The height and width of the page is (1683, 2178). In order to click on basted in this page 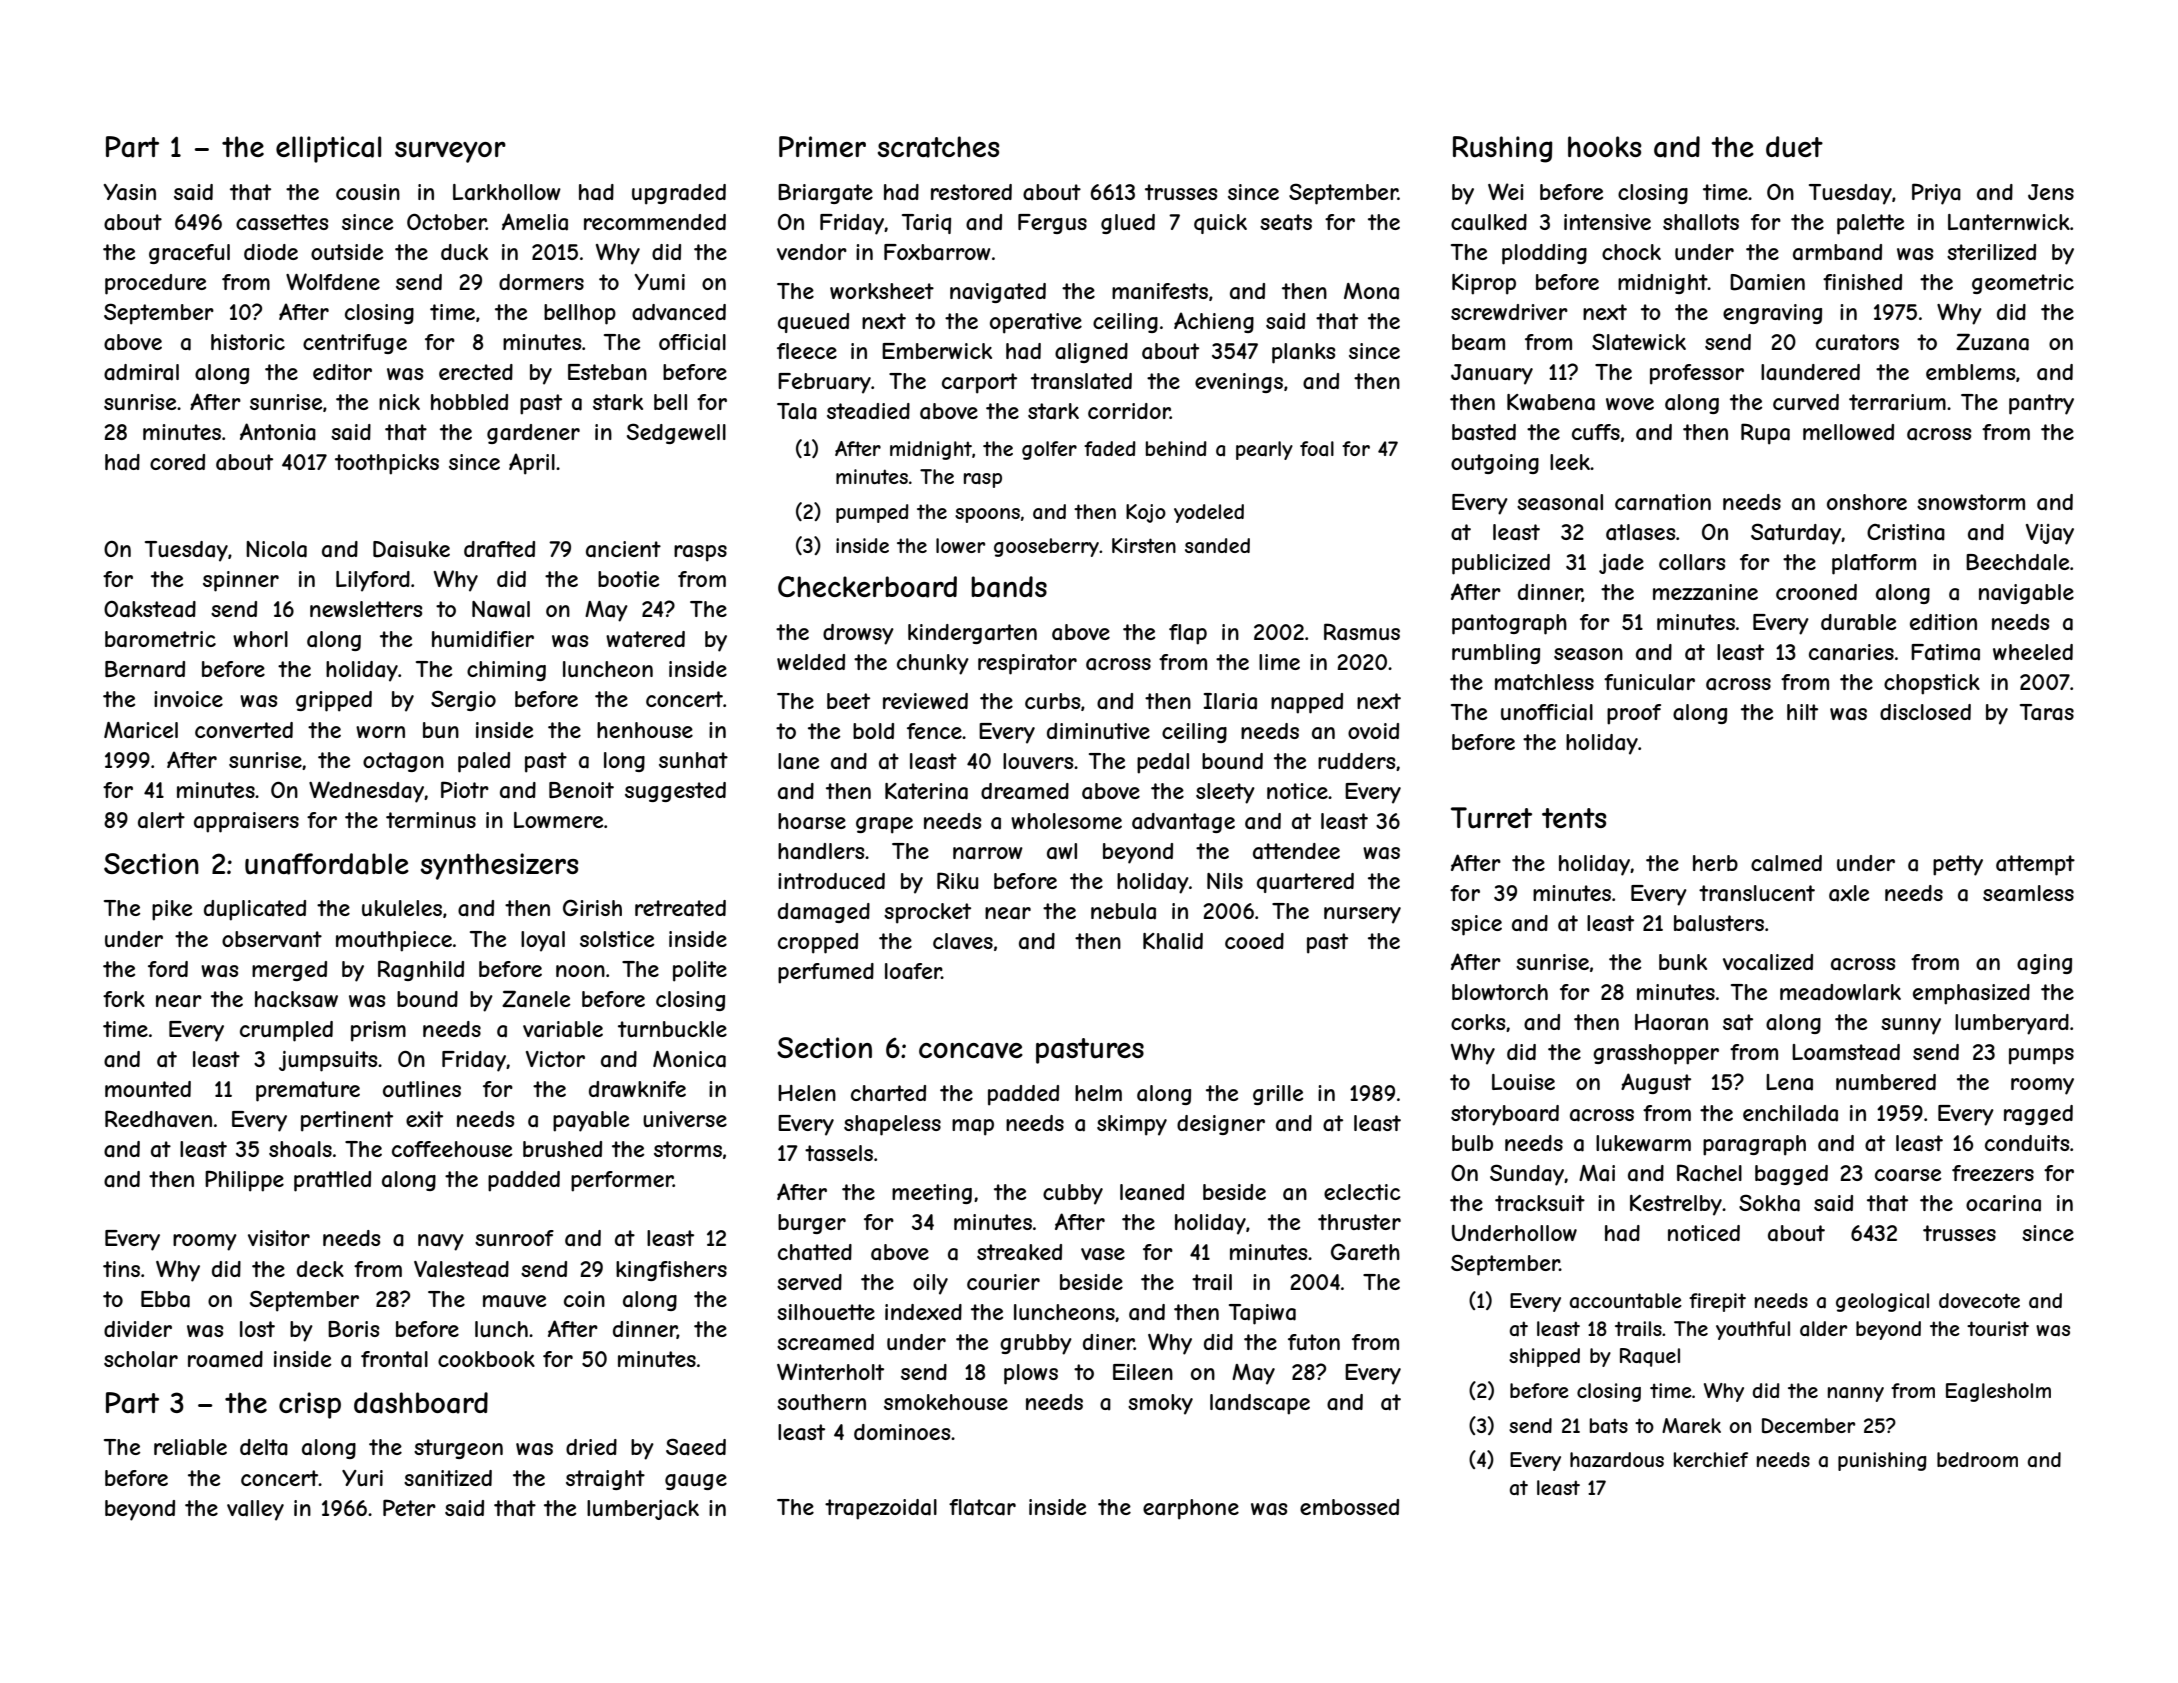, I will do `click(1484, 432)`.
